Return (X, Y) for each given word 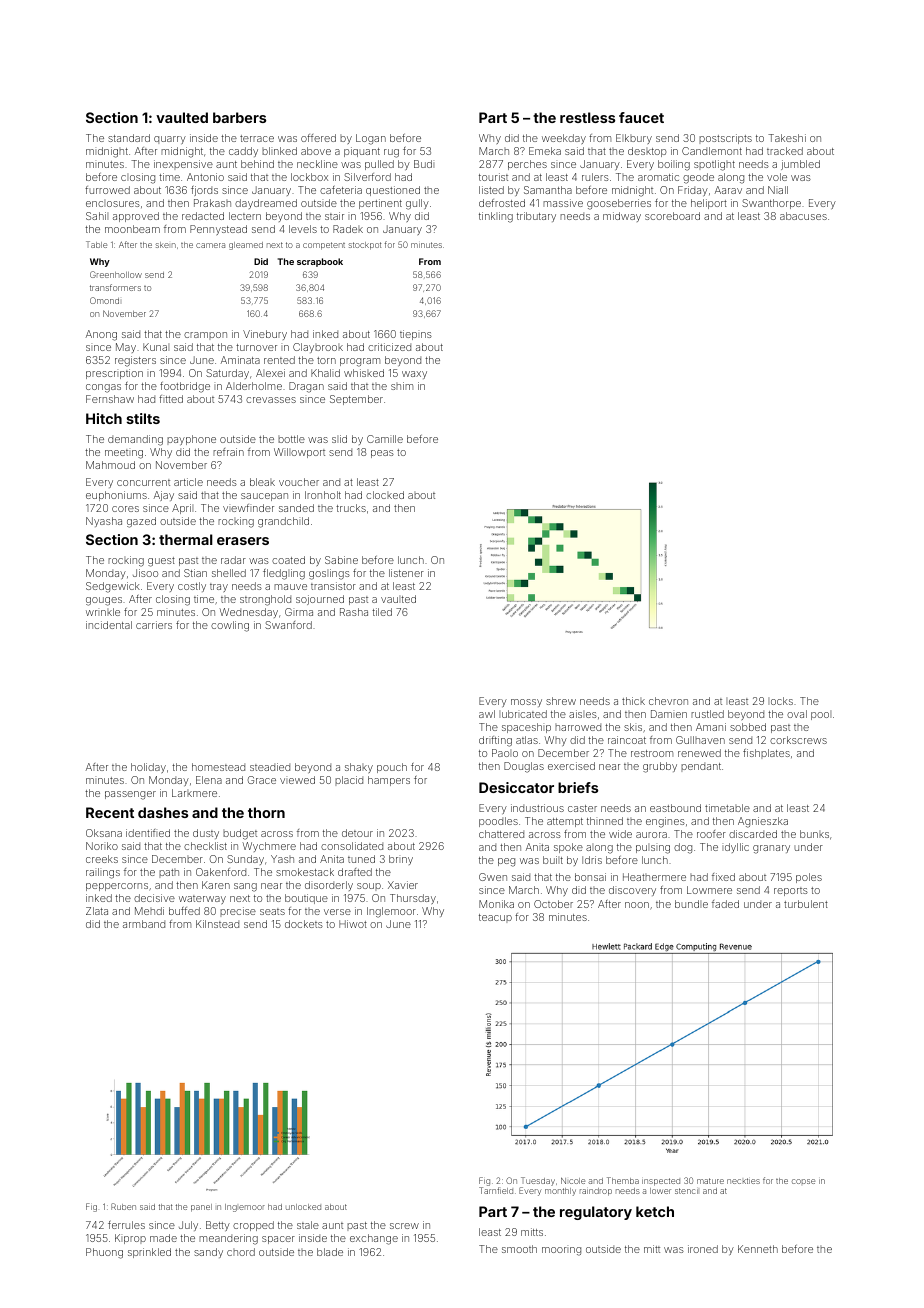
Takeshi (787, 138)
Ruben (123, 1206)
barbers (239, 117)
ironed (703, 1249)
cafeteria (341, 190)
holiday (148, 768)
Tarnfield (496, 1190)
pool (821, 715)
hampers (389, 781)
